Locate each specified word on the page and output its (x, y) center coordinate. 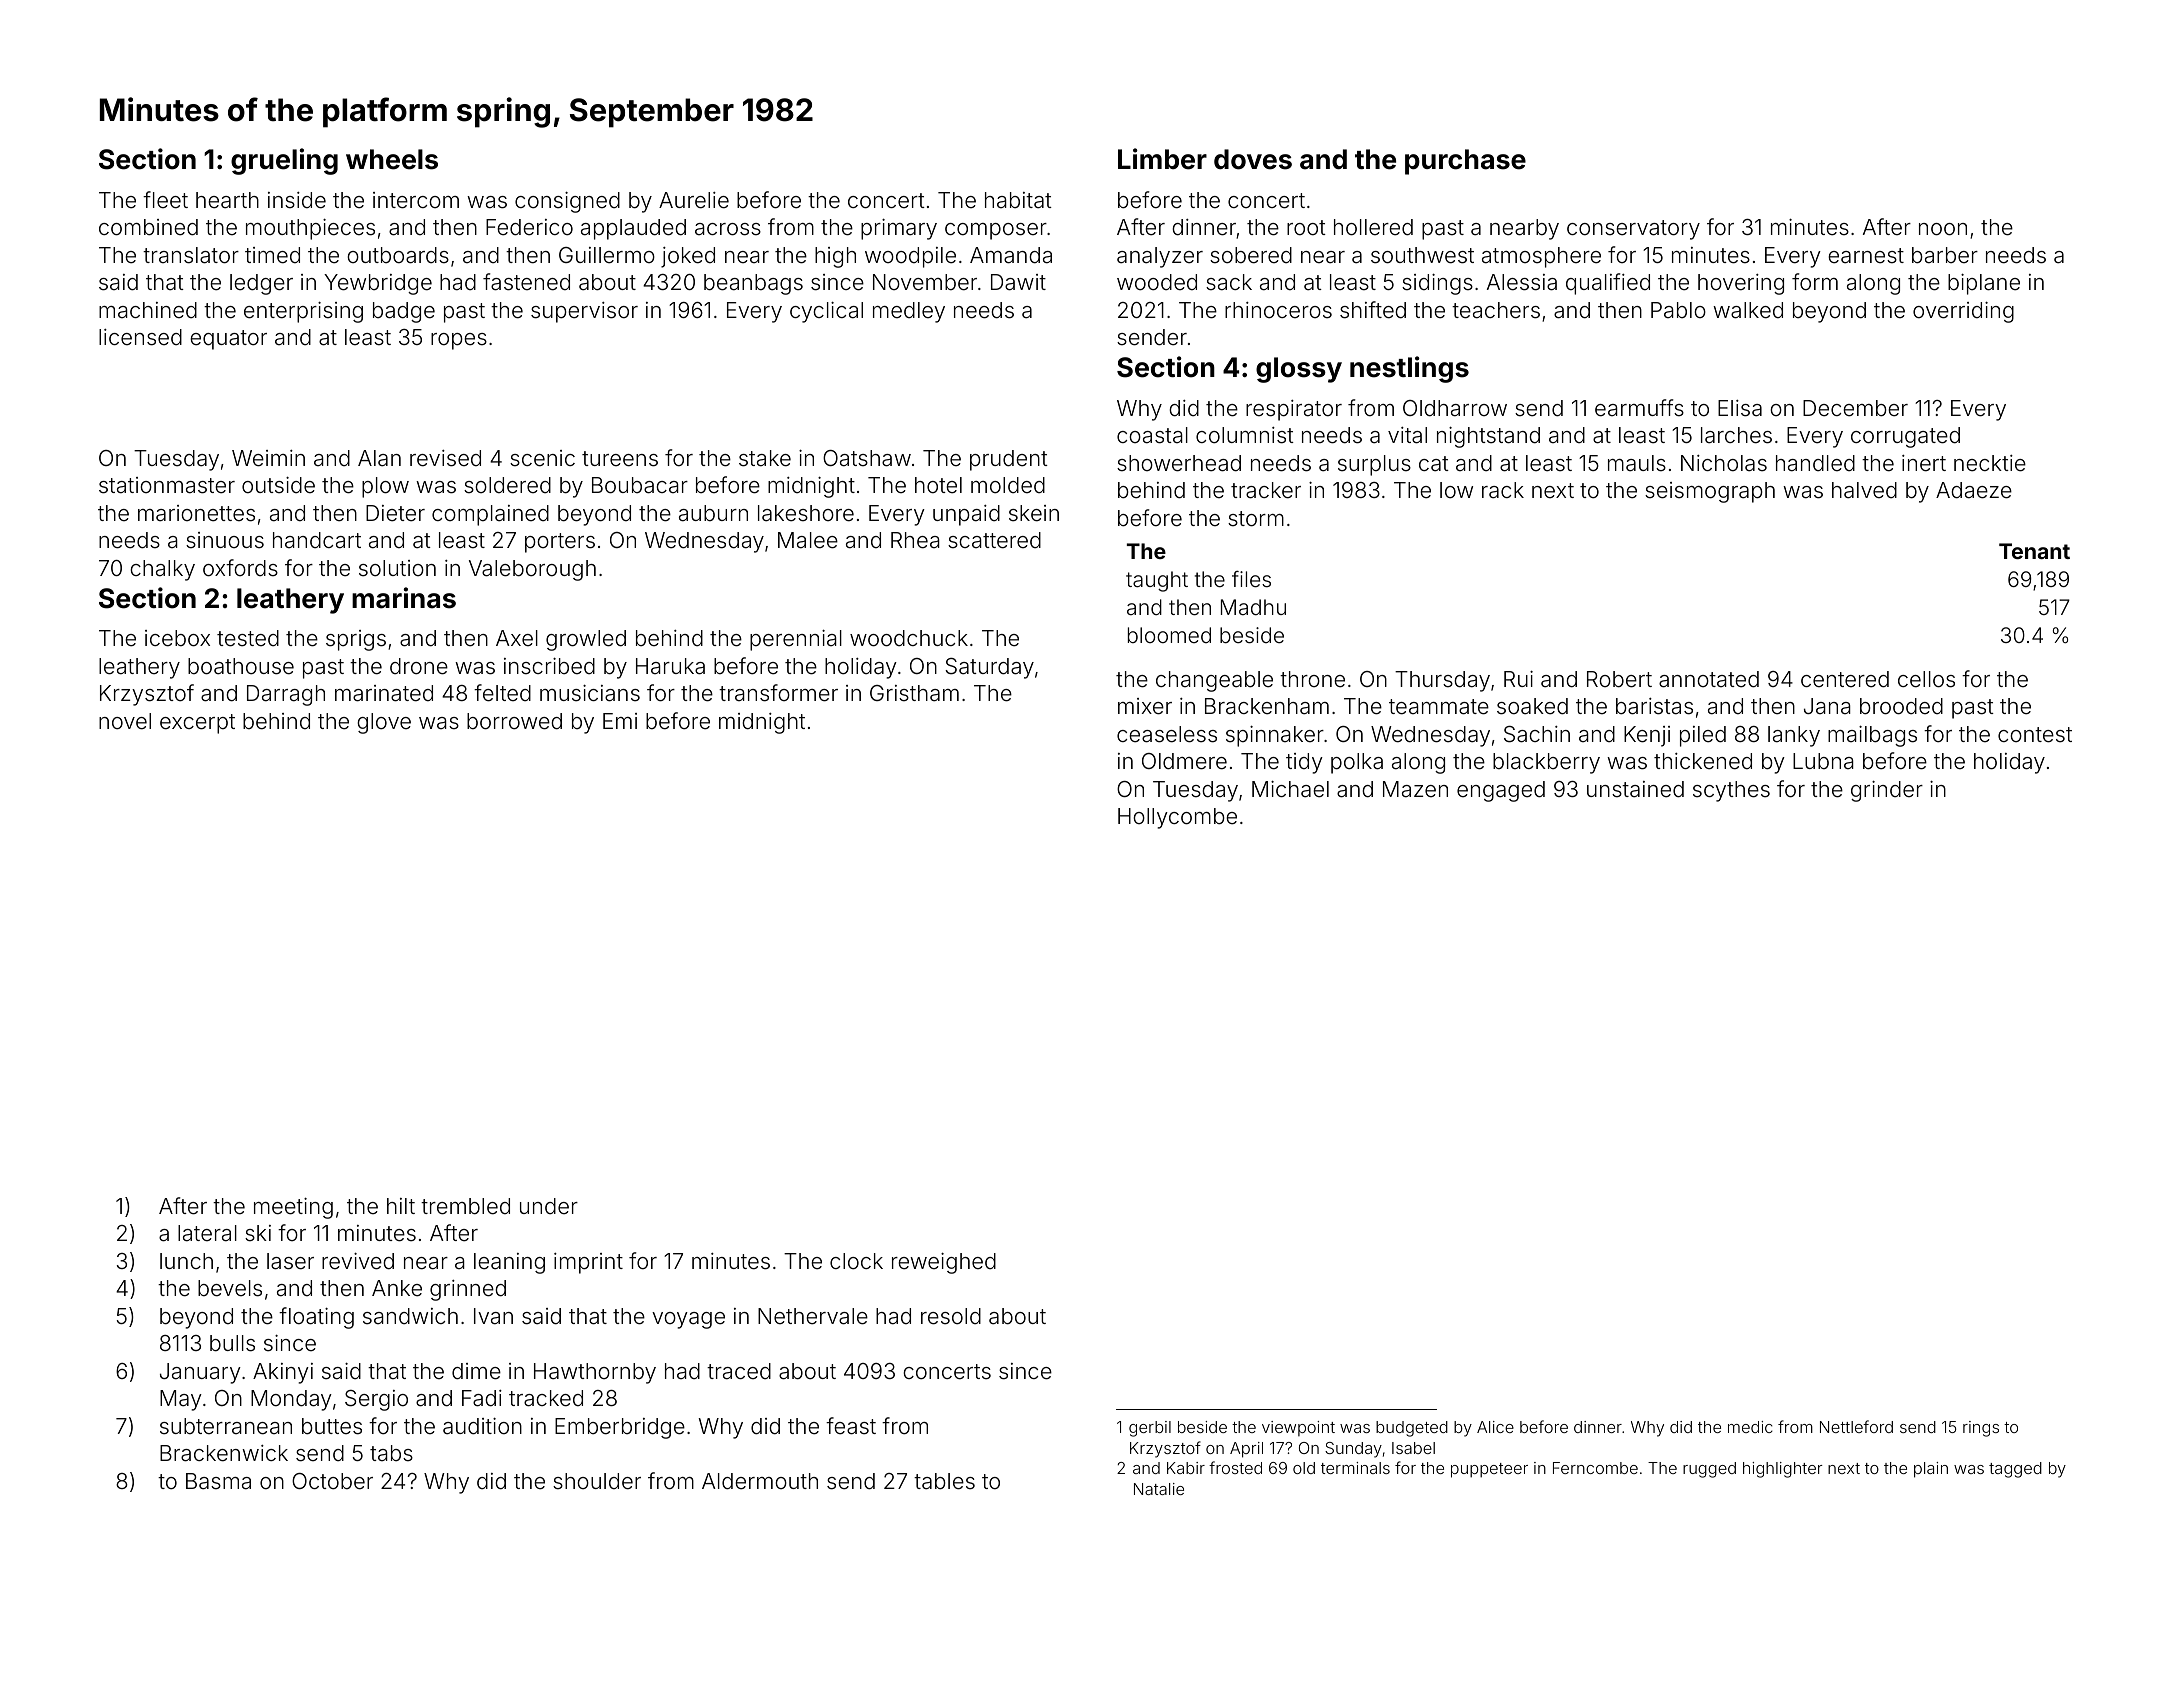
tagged (2015, 1470)
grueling (284, 161)
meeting (293, 1208)
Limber (1162, 159)
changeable (1214, 681)
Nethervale (813, 1316)
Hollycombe (1177, 818)
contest (2035, 735)
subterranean (226, 1426)
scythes (1731, 791)
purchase (1465, 162)
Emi (620, 721)
